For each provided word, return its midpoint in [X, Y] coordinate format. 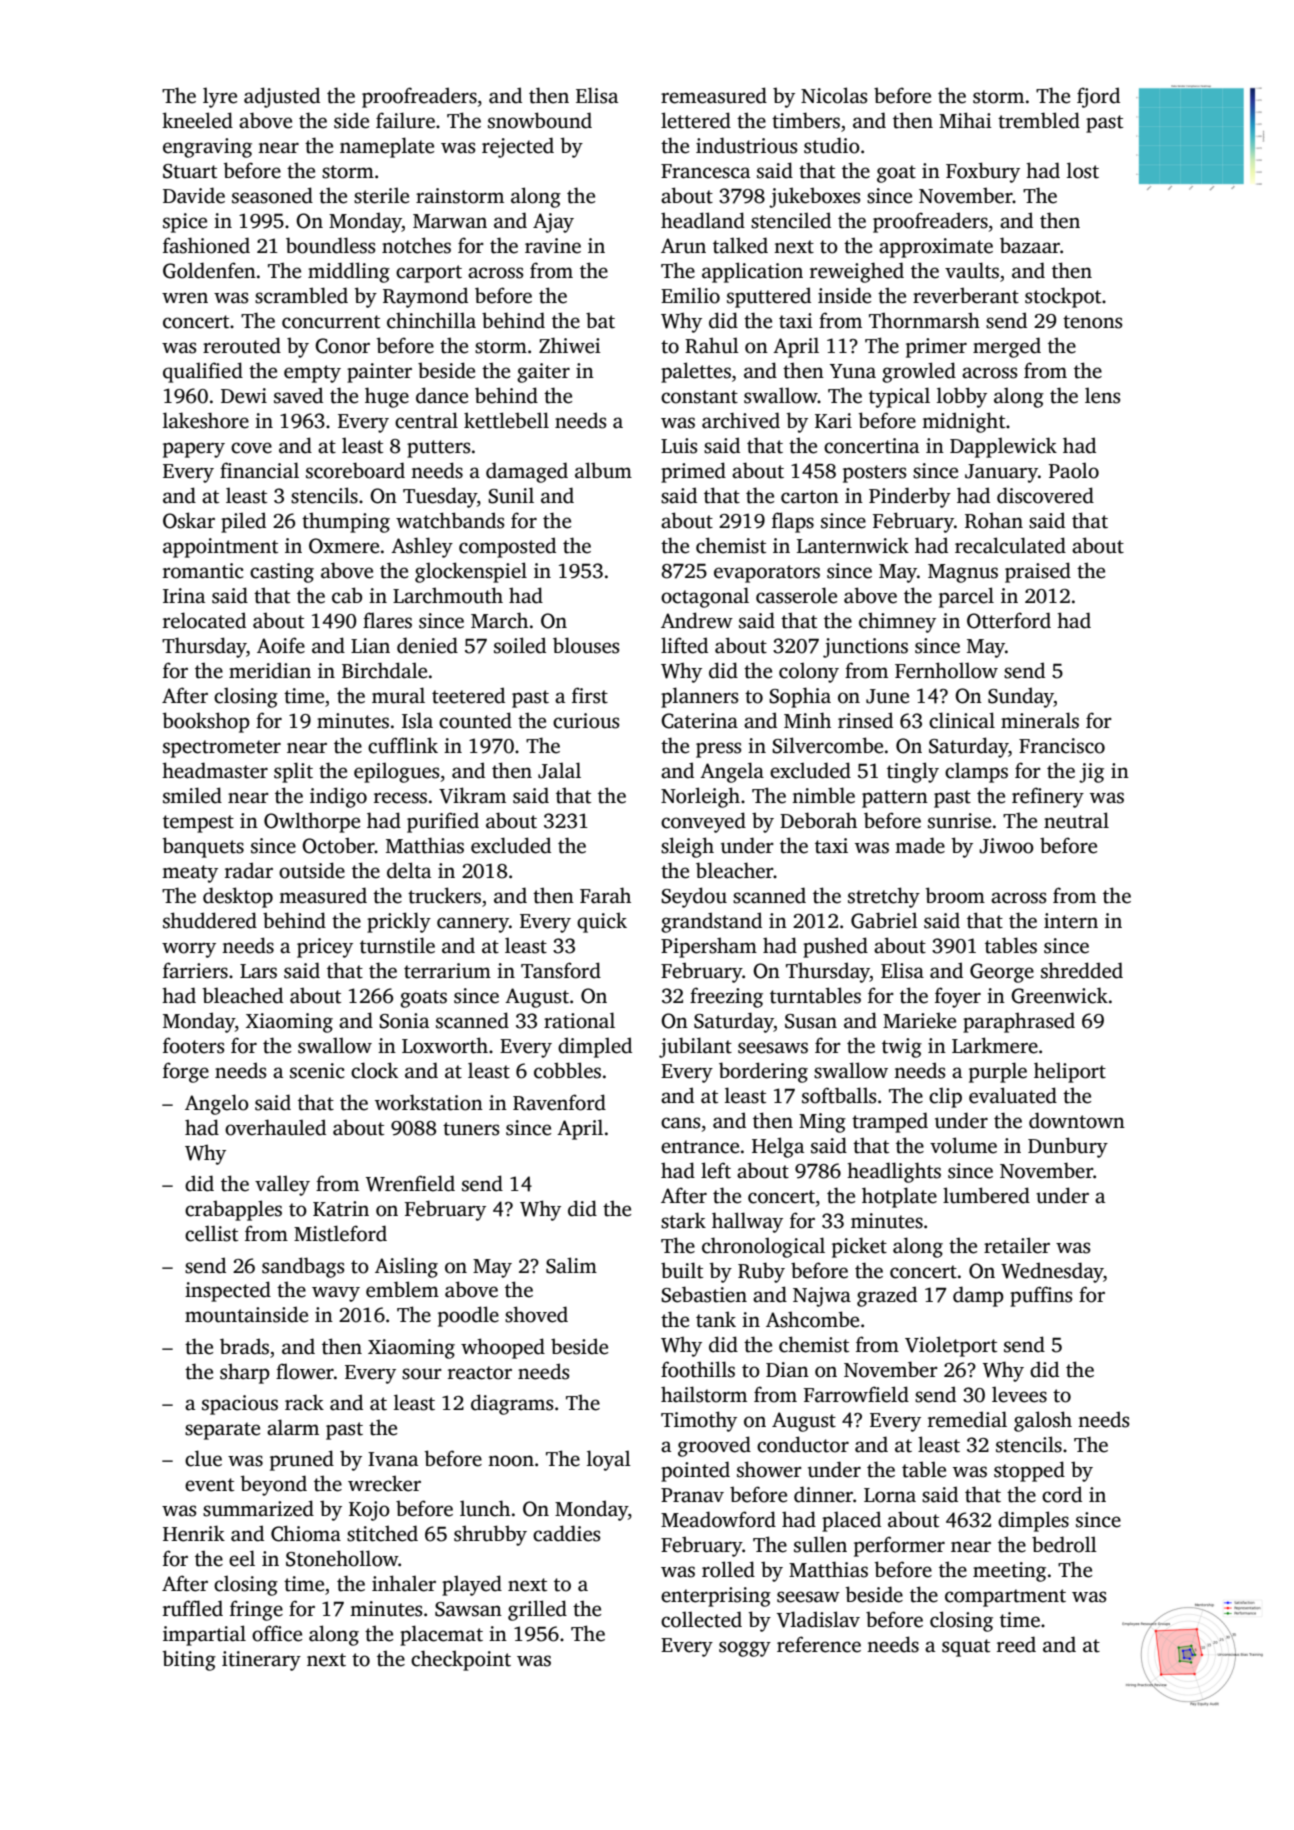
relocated [204, 620]
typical [899, 397]
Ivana [393, 1459]
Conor [342, 346]
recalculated [1010, 545]
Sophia [800, 697]
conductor [803, 1444]
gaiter [543, 373]
